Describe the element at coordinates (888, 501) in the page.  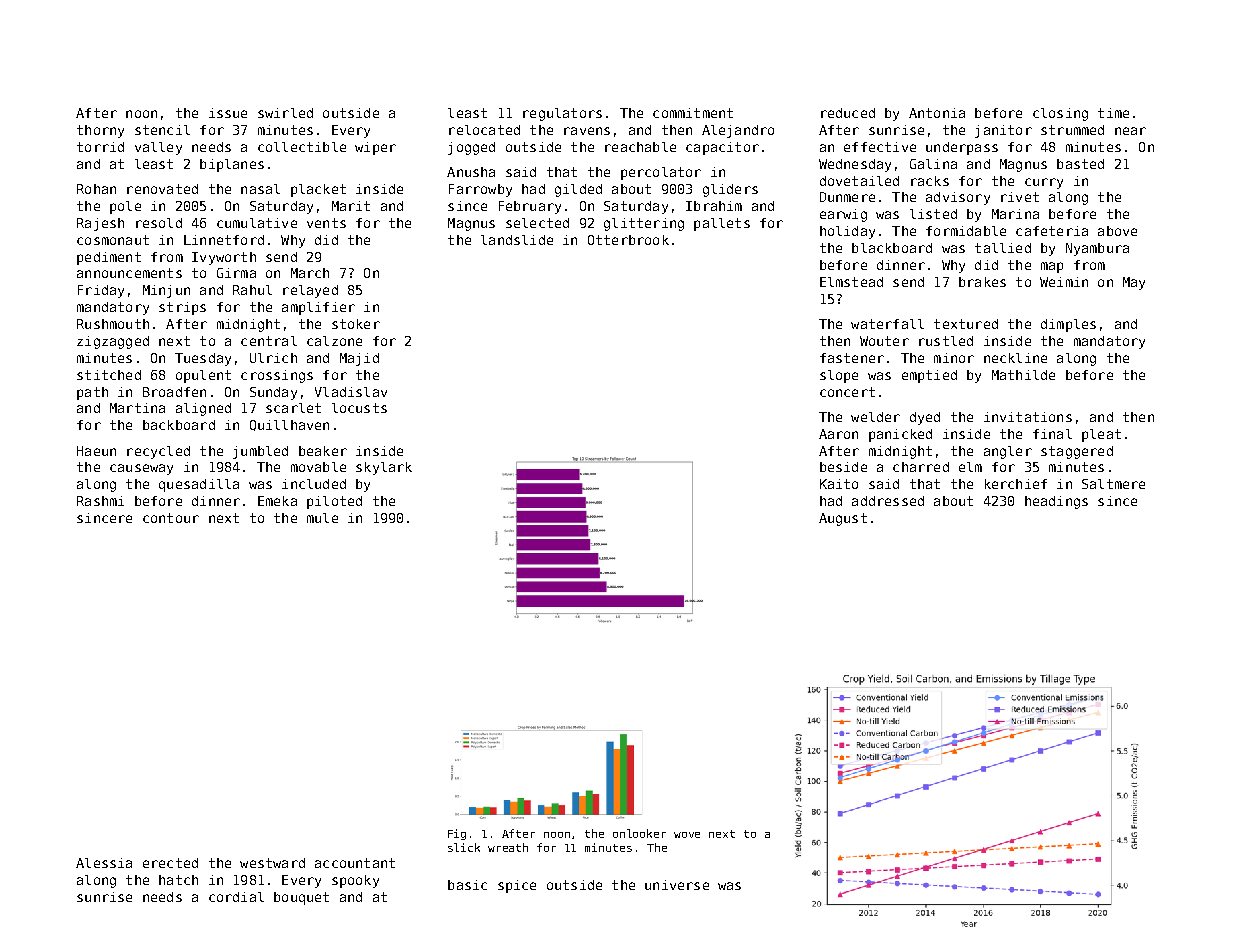
I see `addressed` at that location.
